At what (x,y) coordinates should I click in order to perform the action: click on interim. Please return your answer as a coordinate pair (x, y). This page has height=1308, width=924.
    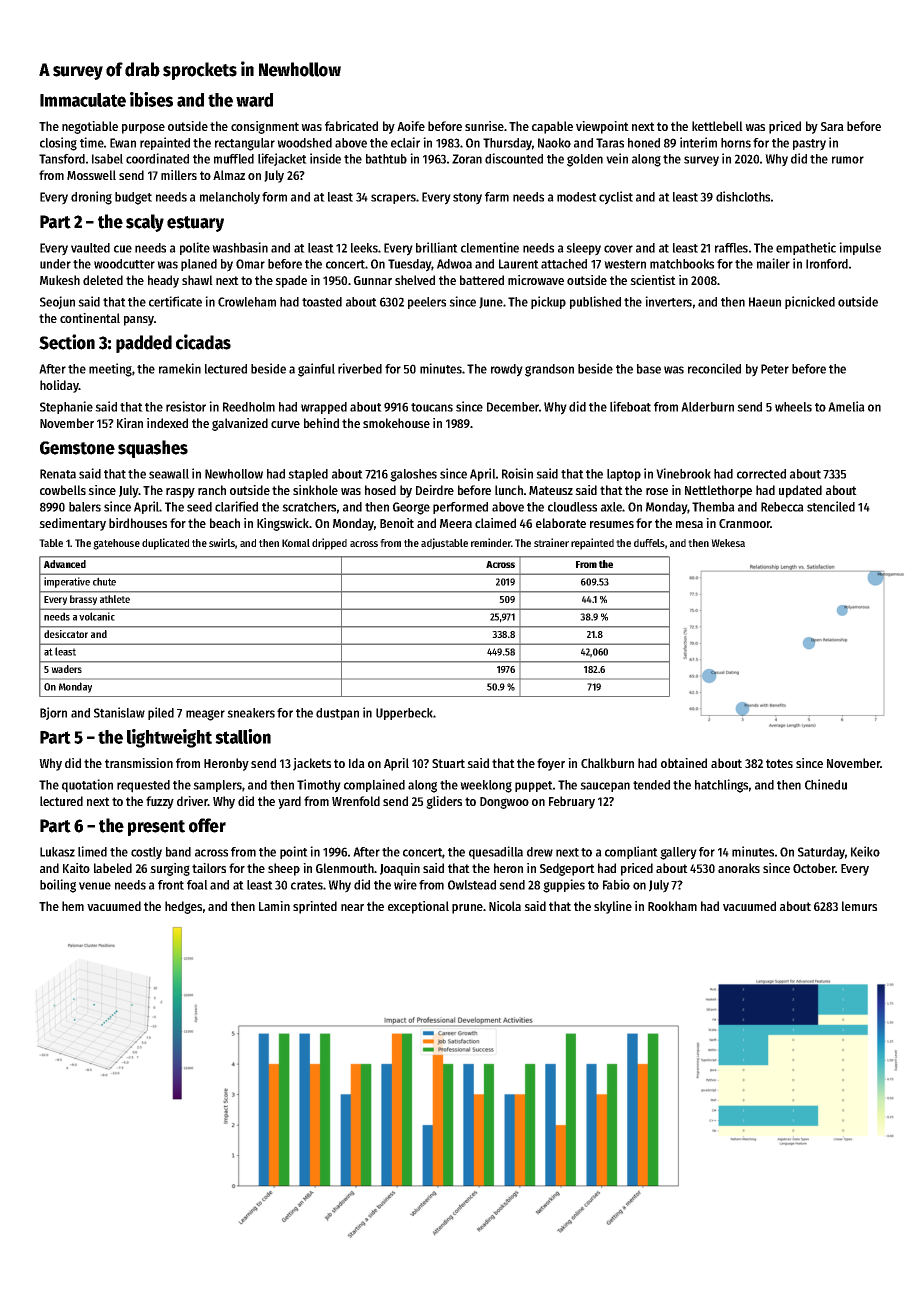
    Looking at the image, I should click on (698, 142).
